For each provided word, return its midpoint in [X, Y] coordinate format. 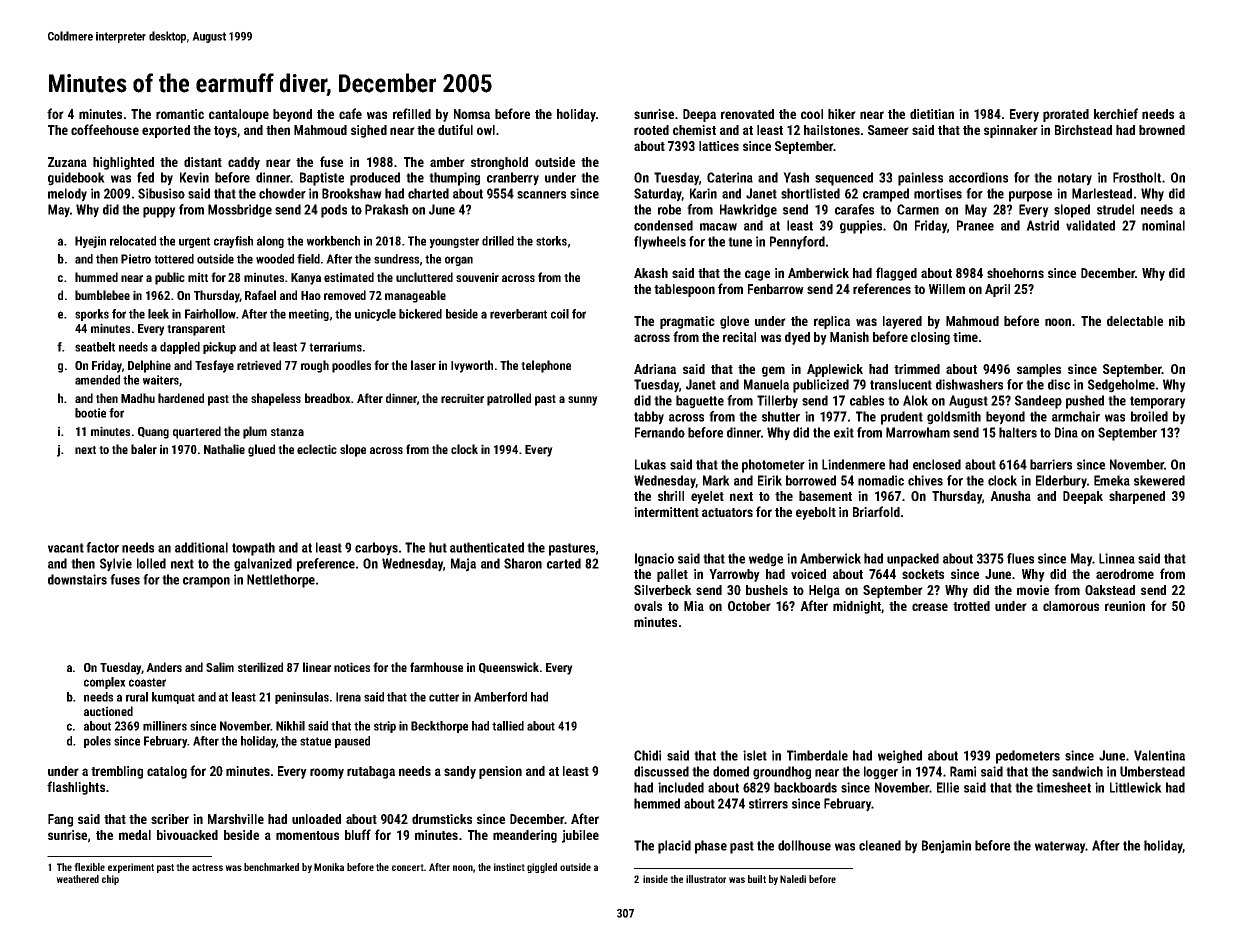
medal [135, 835]
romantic [180, 114]
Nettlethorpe [281, 581]
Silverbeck [663, 590]
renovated [747, 114]
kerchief [1116, 113]
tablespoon [684, 290]
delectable [1135, 321]
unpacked [913, 560]
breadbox [328, 398]
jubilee [580, 836]
